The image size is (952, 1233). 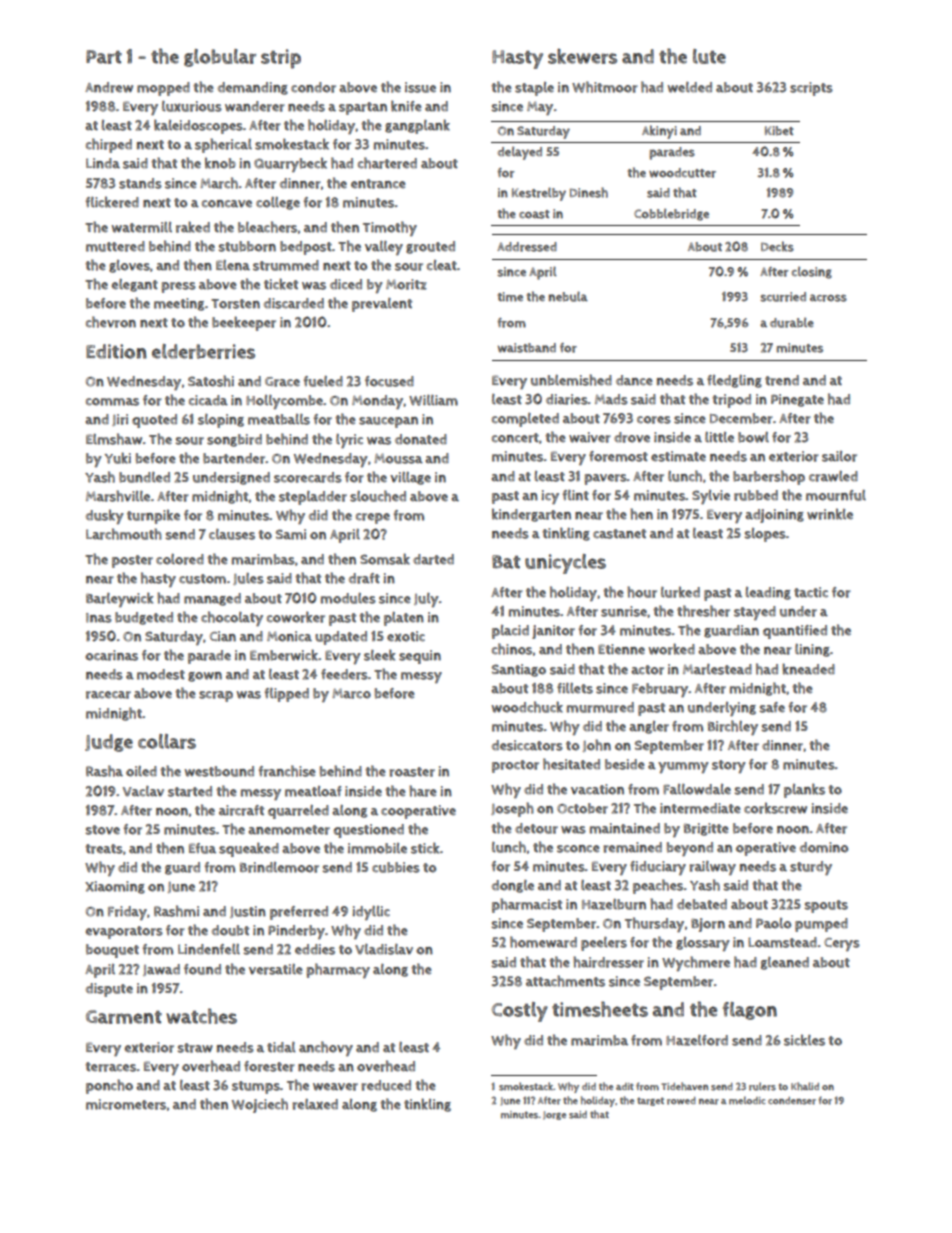 I want to click on Barleywick, so click(x=120, y=599).
